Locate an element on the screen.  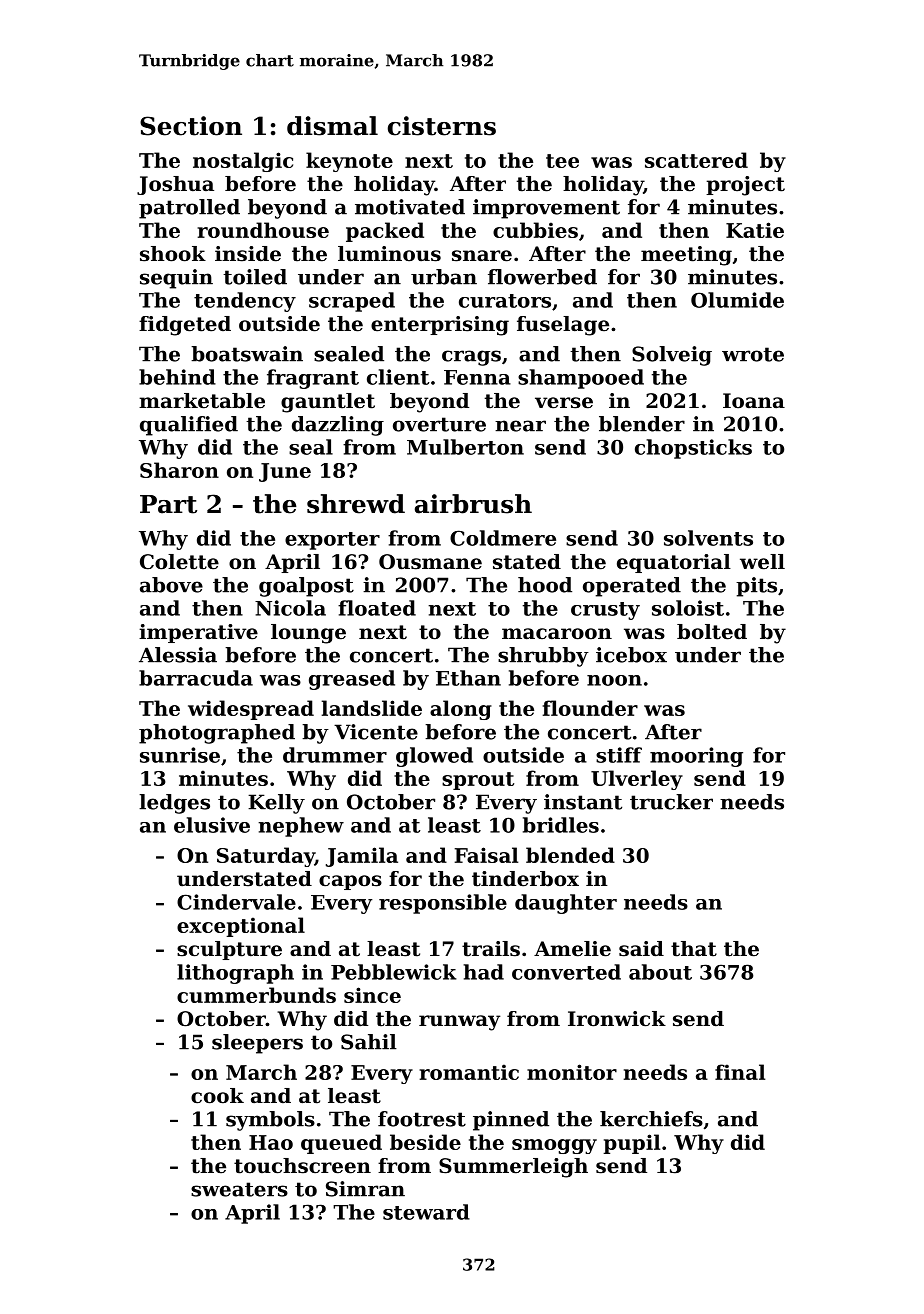
bolted is located at coordinates (712, 632).
